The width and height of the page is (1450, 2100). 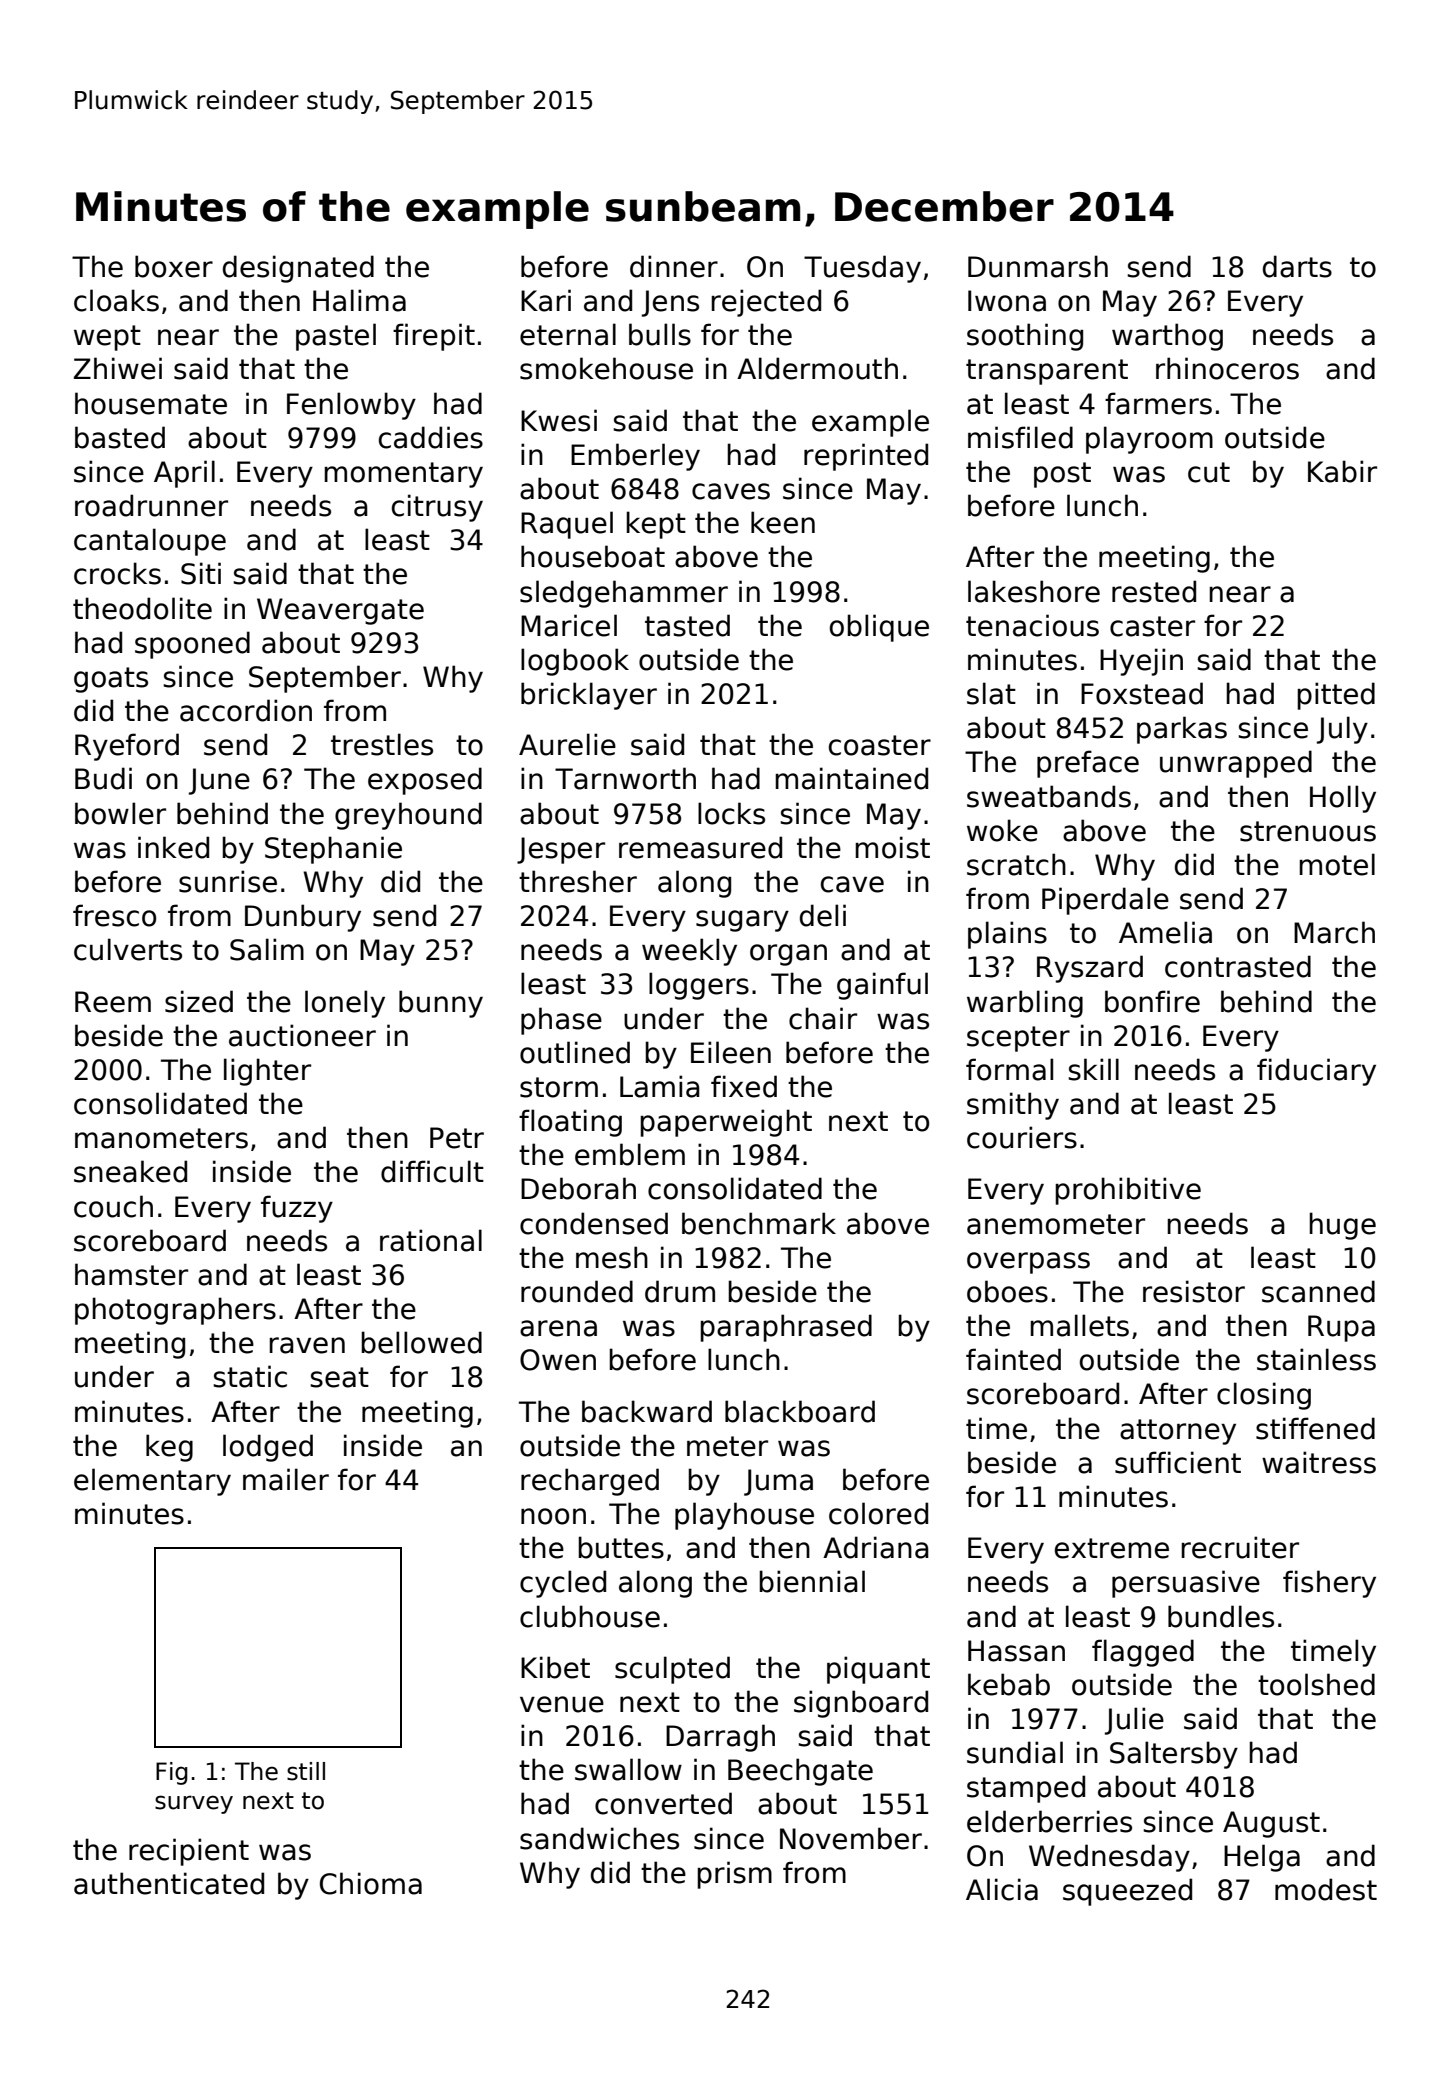 I want to click on pitted, so click(x=1336, y=696).
